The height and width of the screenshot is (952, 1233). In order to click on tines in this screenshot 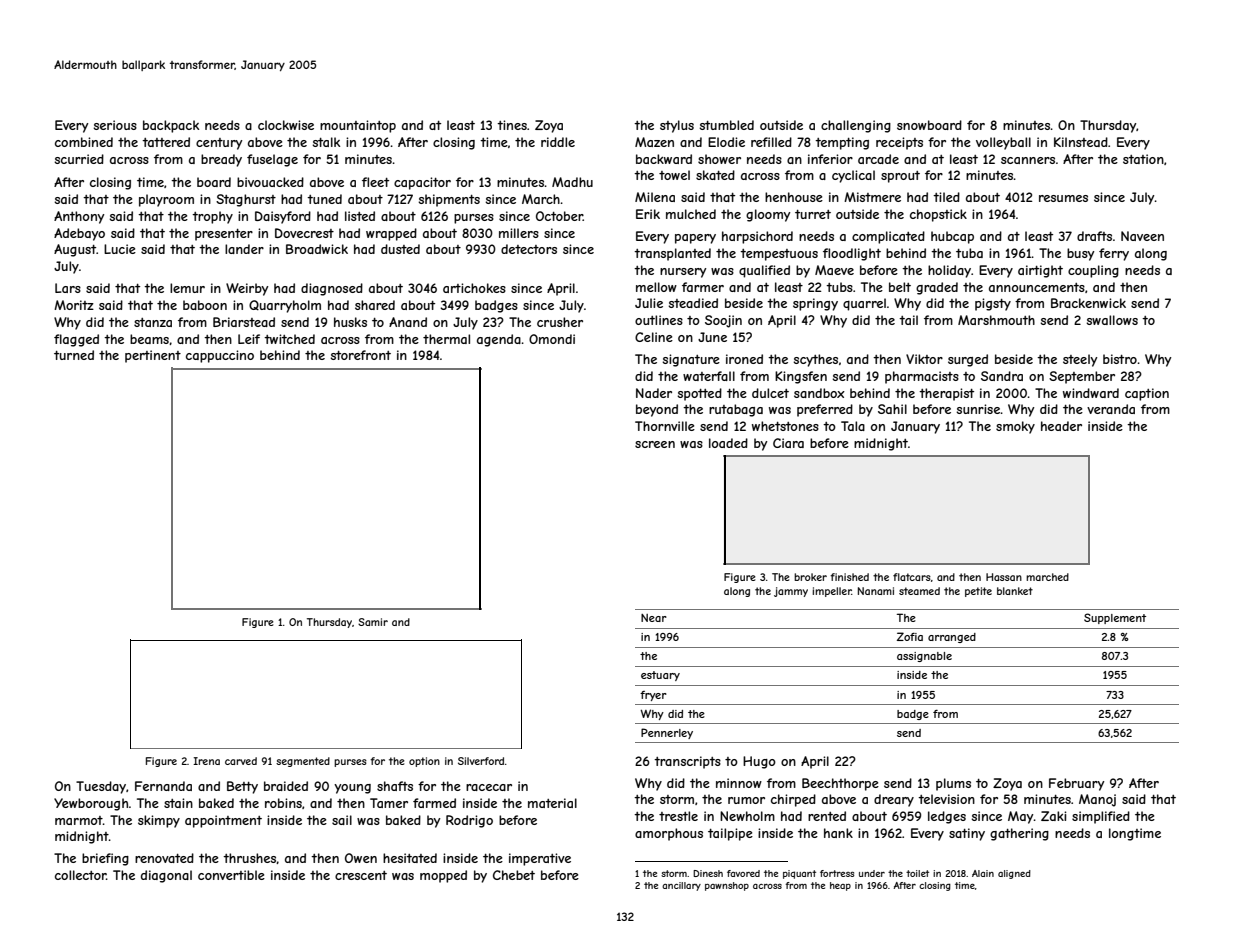, I will do `click(512, 125)`.
